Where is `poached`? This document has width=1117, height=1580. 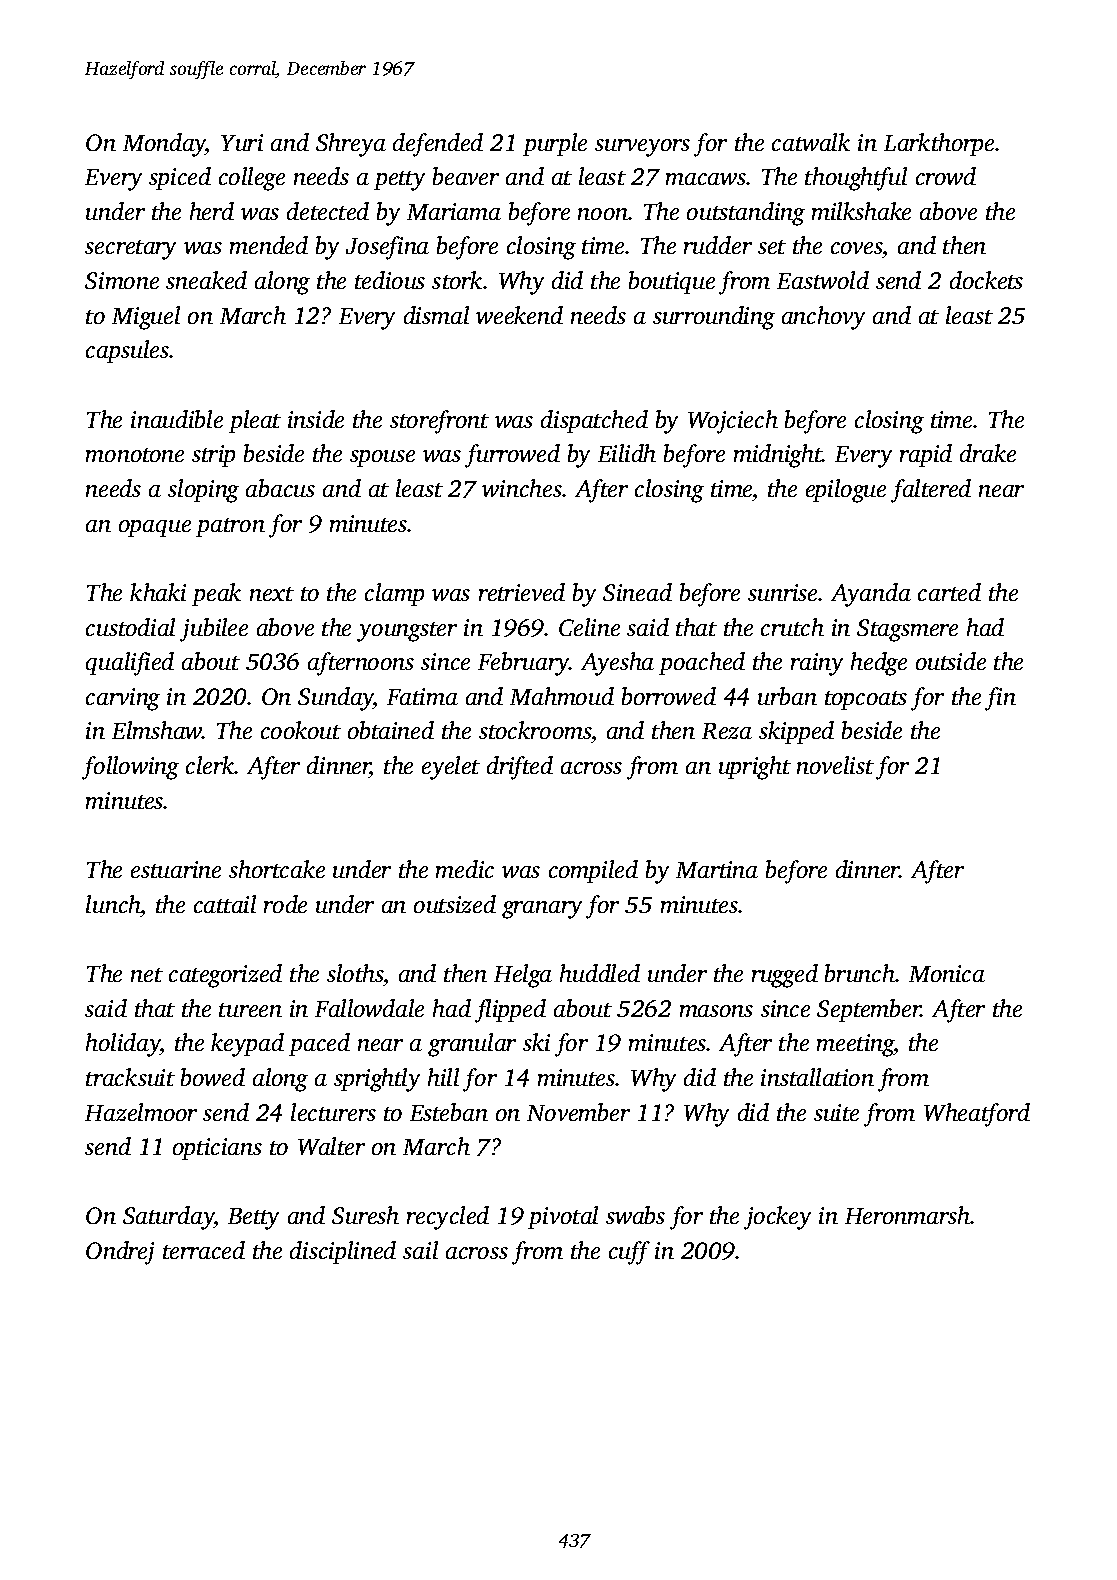
poached is located at coordinates (702, 663).
